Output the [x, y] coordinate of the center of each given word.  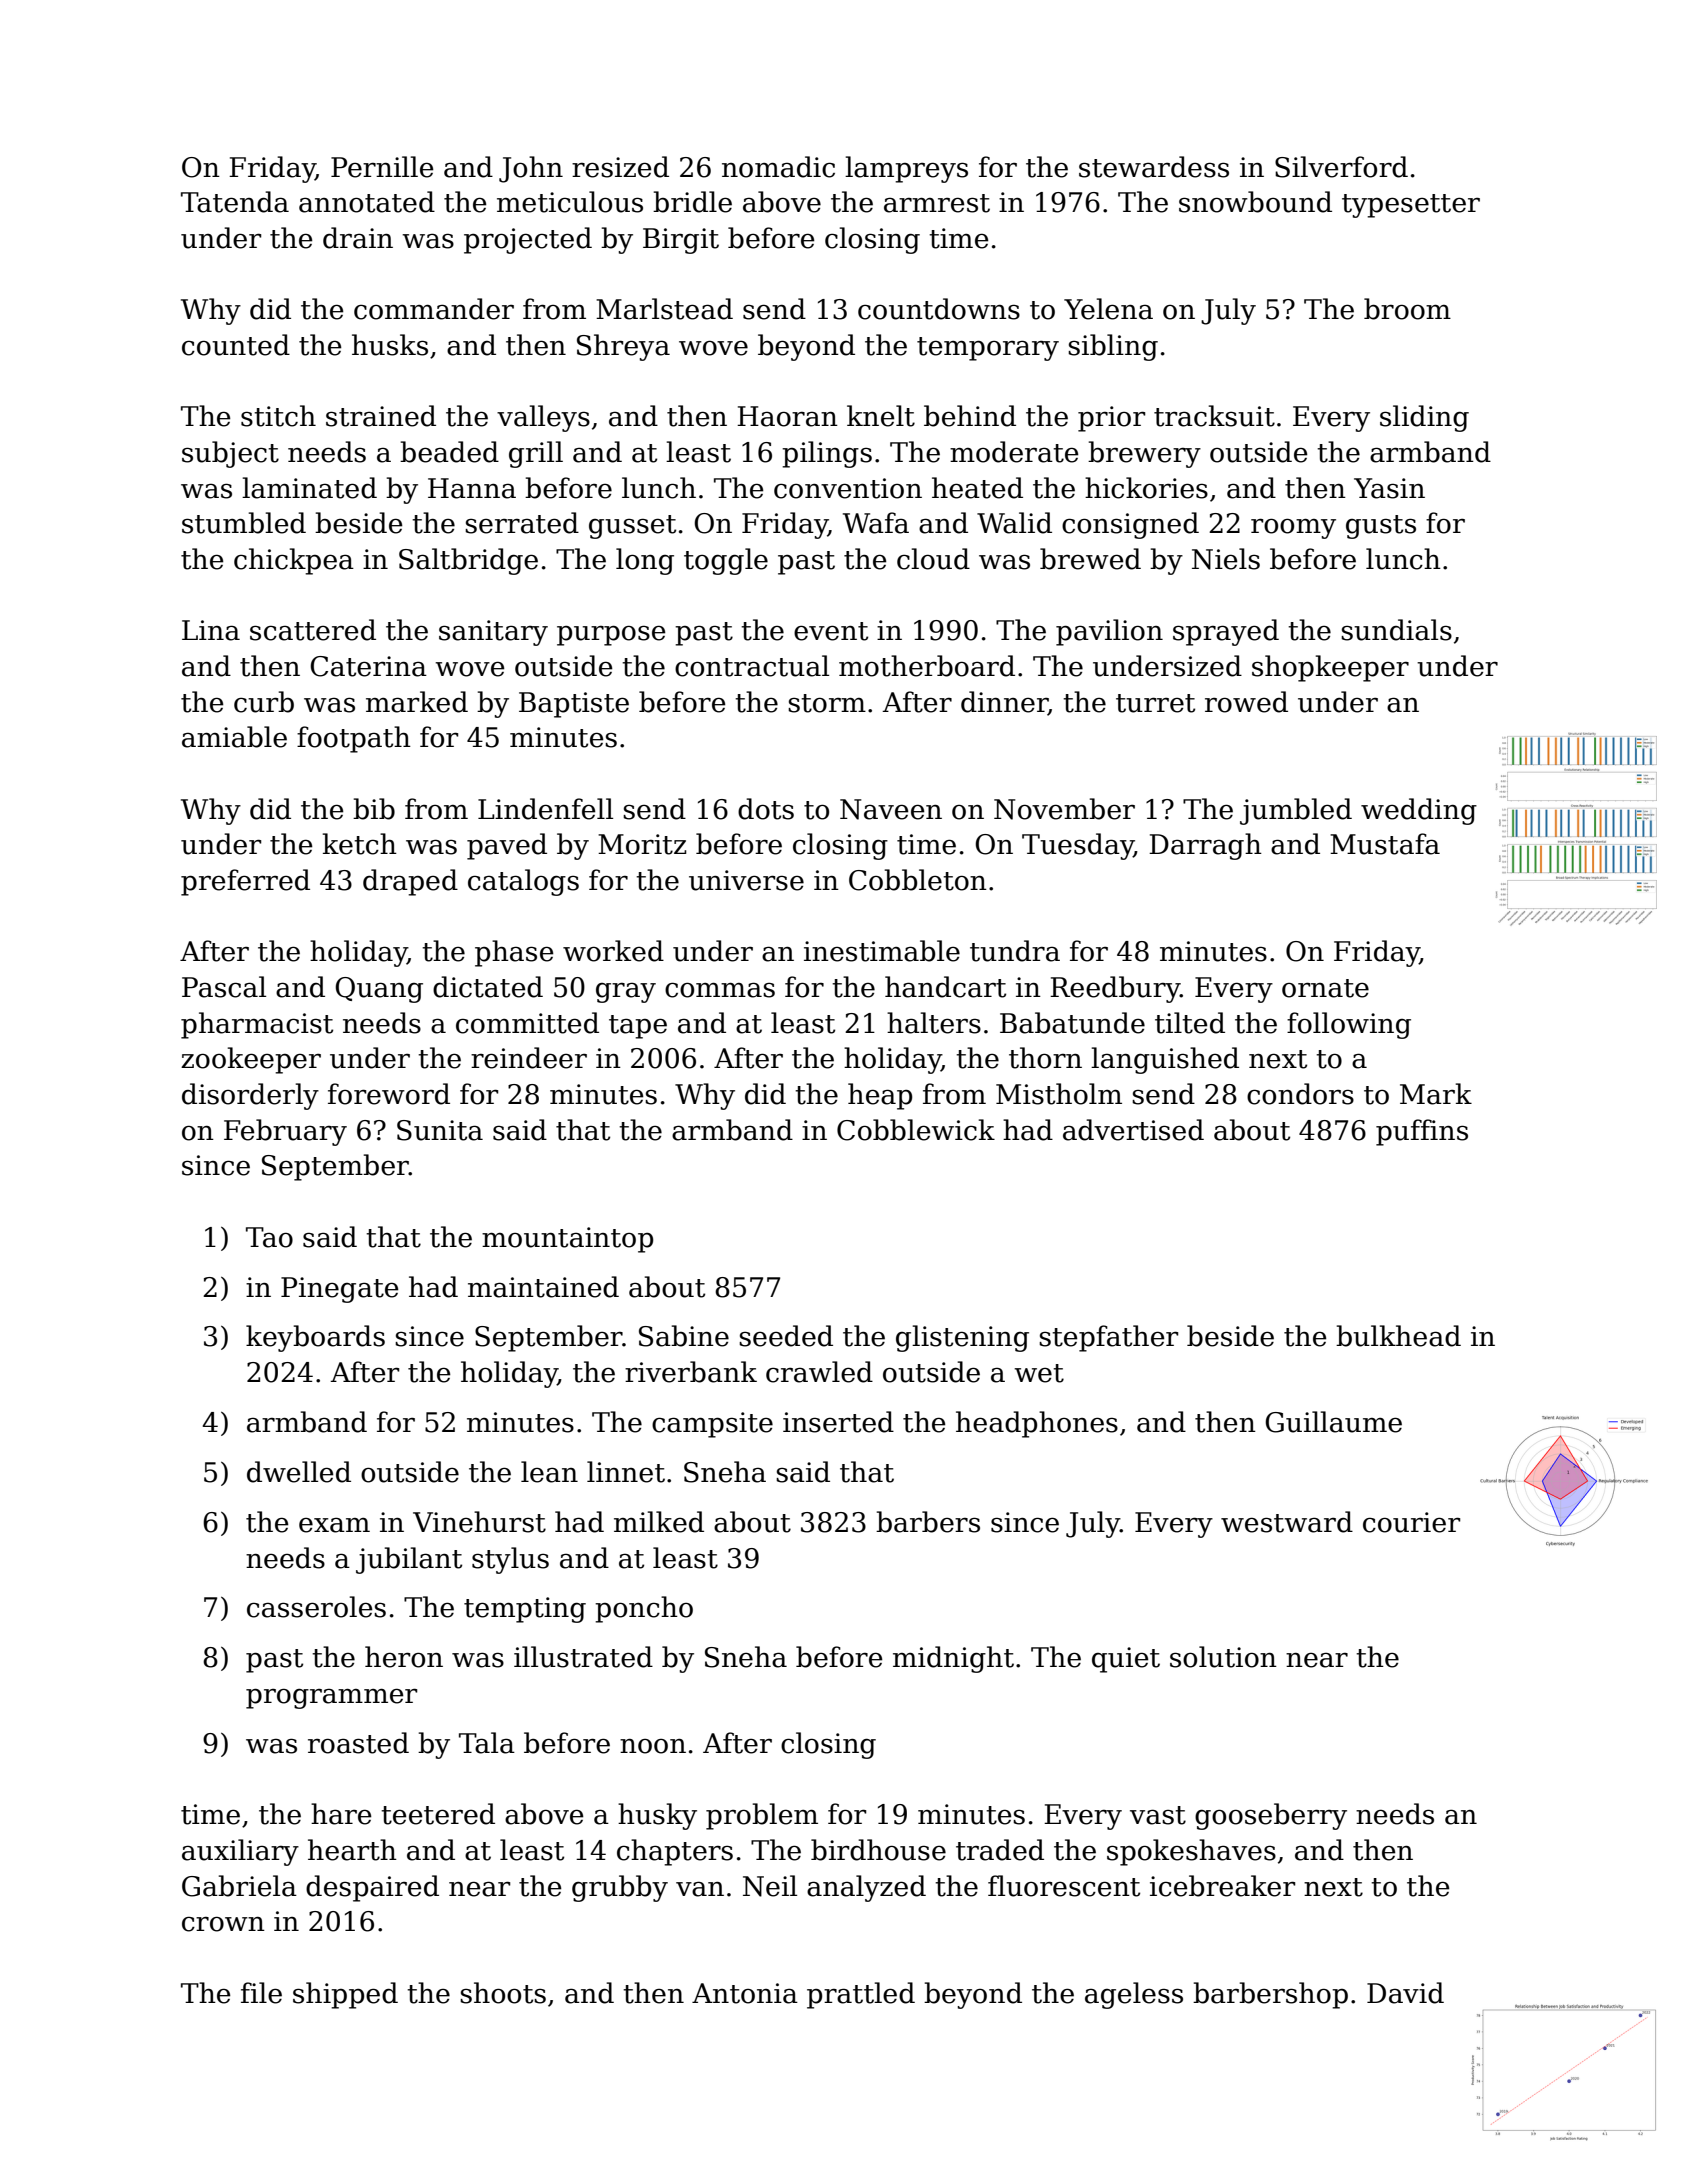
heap [880, 1096]
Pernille [382, 167]
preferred [245, 882]
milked [659, 1522]
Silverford [1341, 167]
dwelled [299, 1472]
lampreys [906, 169]
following [1349, 1025]
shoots [503, 1993]
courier [1411, 1522]
